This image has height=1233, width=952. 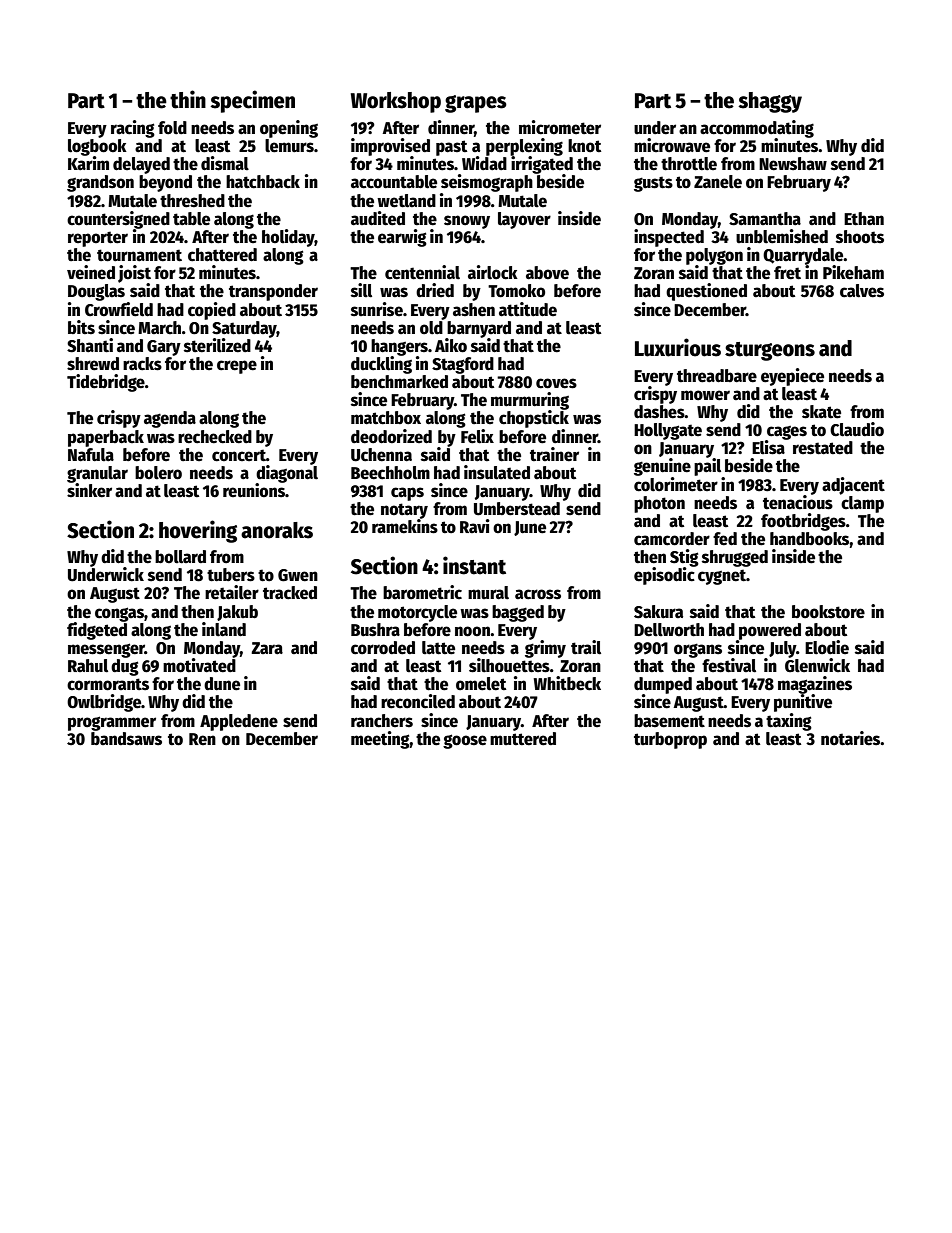 I want to click on shaggy, so click(x=770, y=102).
